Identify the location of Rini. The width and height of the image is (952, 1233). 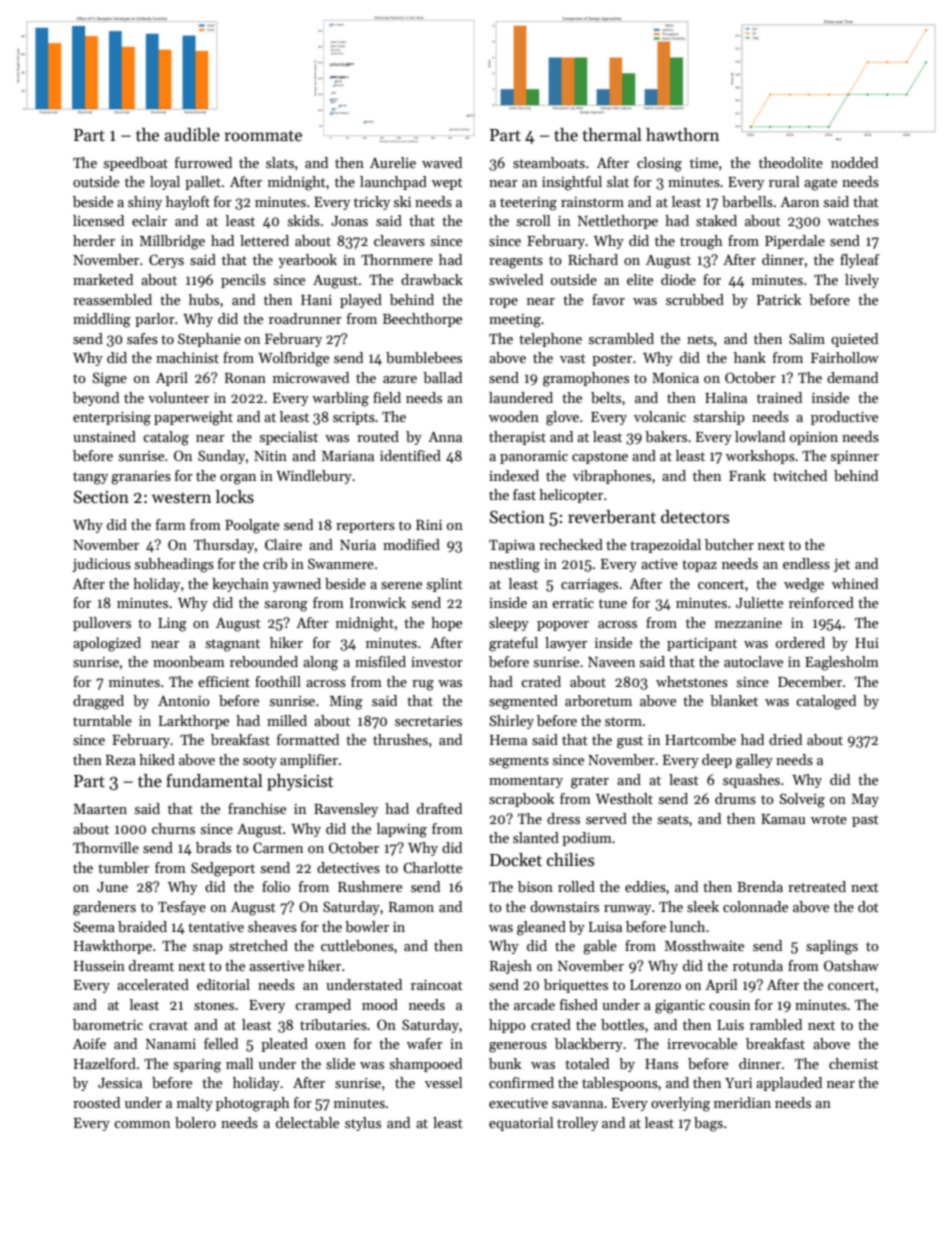
(429, 525).
